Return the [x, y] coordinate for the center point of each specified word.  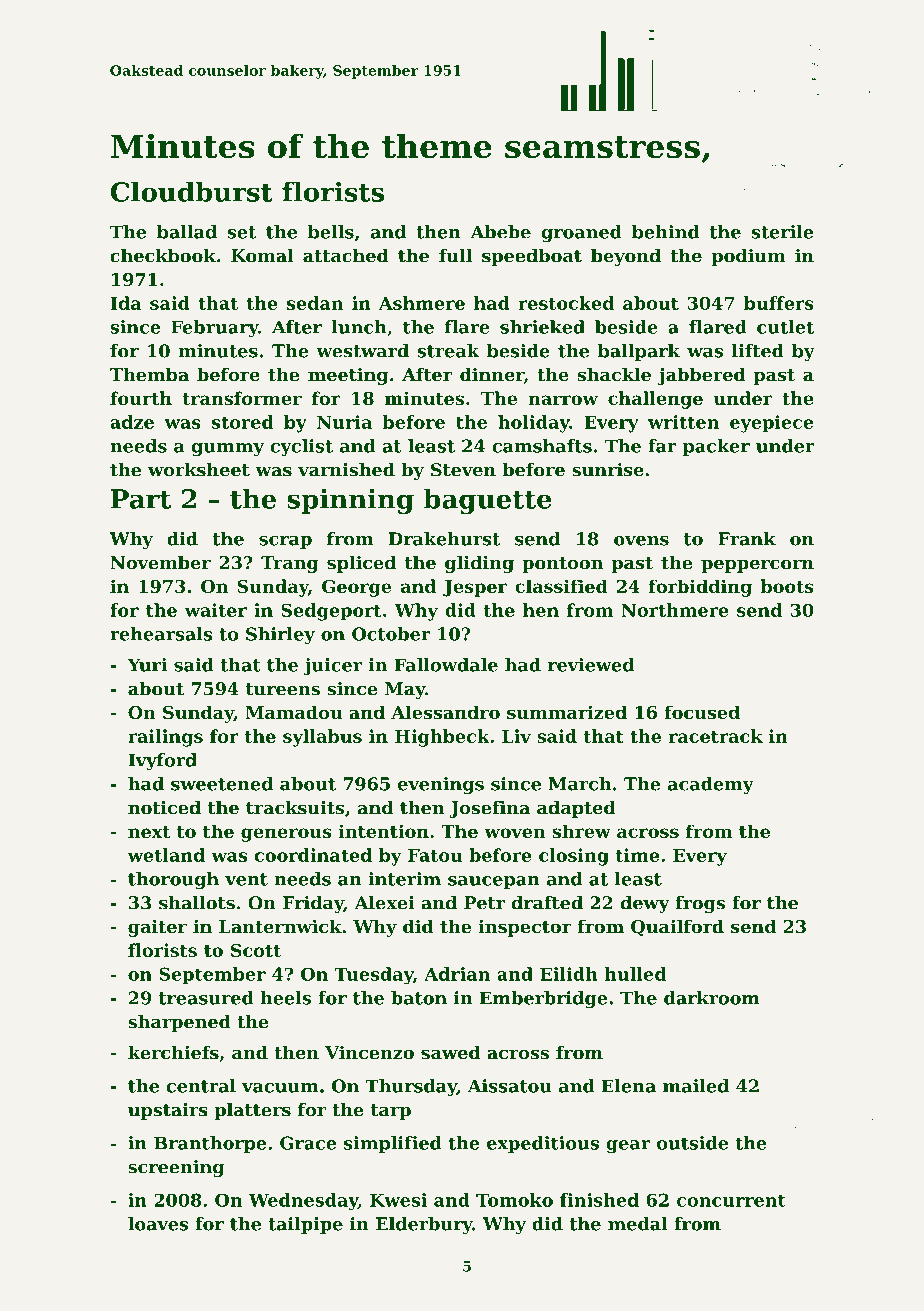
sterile [783, 232]
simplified [393, 1144]
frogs [700, 904]
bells [331, 232]
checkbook [163, 255]
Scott [256, 950]
